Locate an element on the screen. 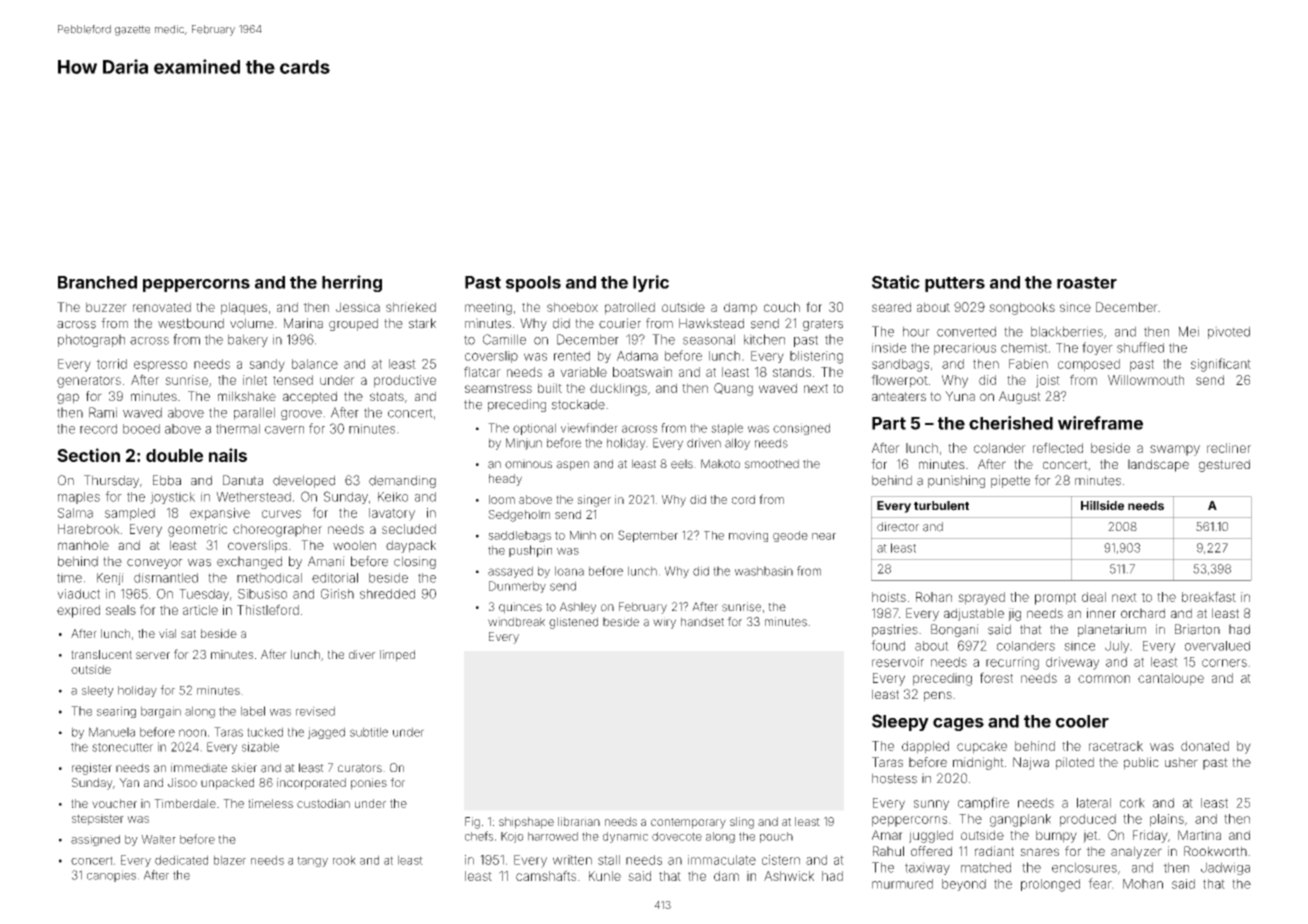 This screenshot has width=1308, height=924. manhole is located at coordinates (83, 545).
